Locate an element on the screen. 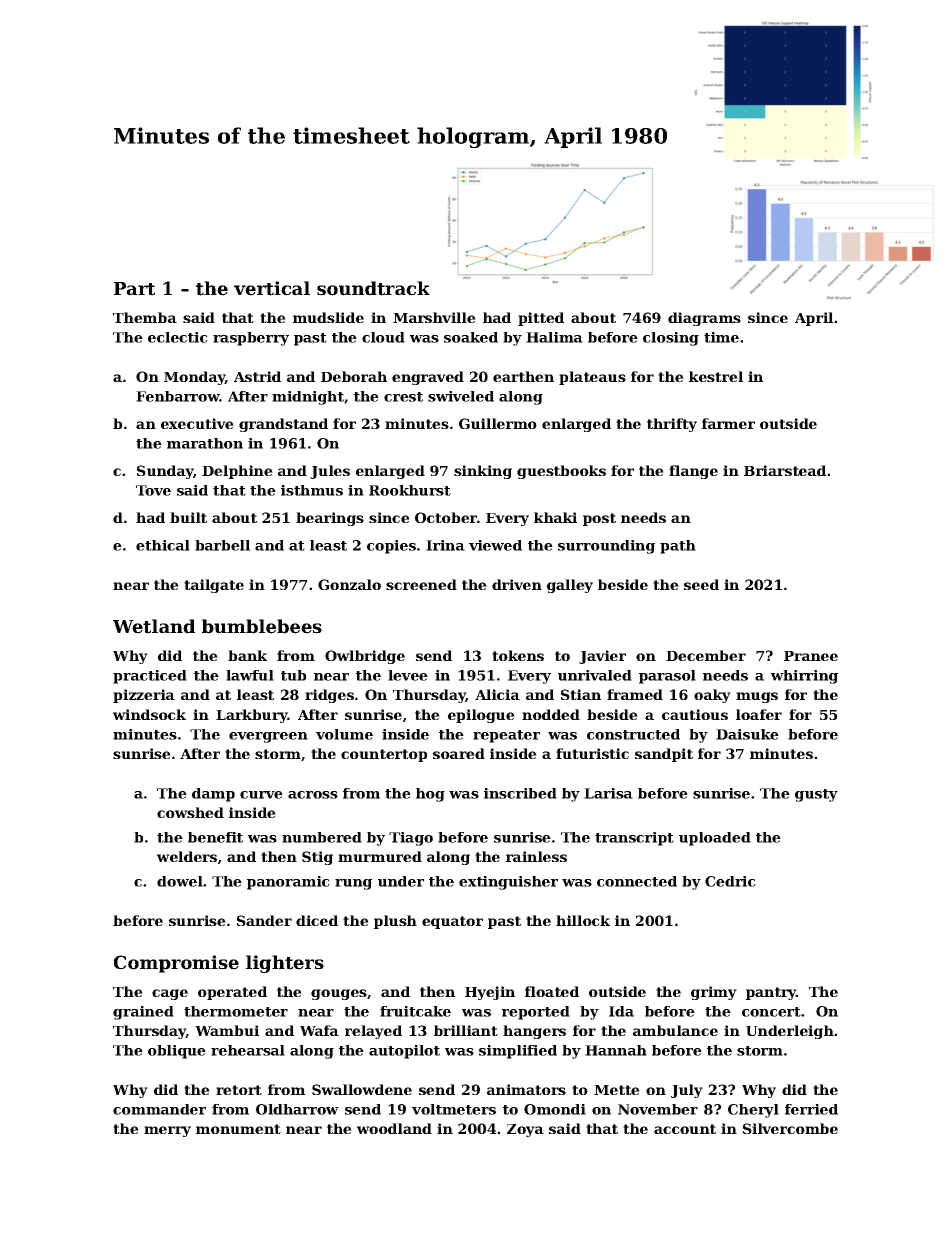 This screenshot has height=1233, width=952. Part is located at coordinates (134, 289).
